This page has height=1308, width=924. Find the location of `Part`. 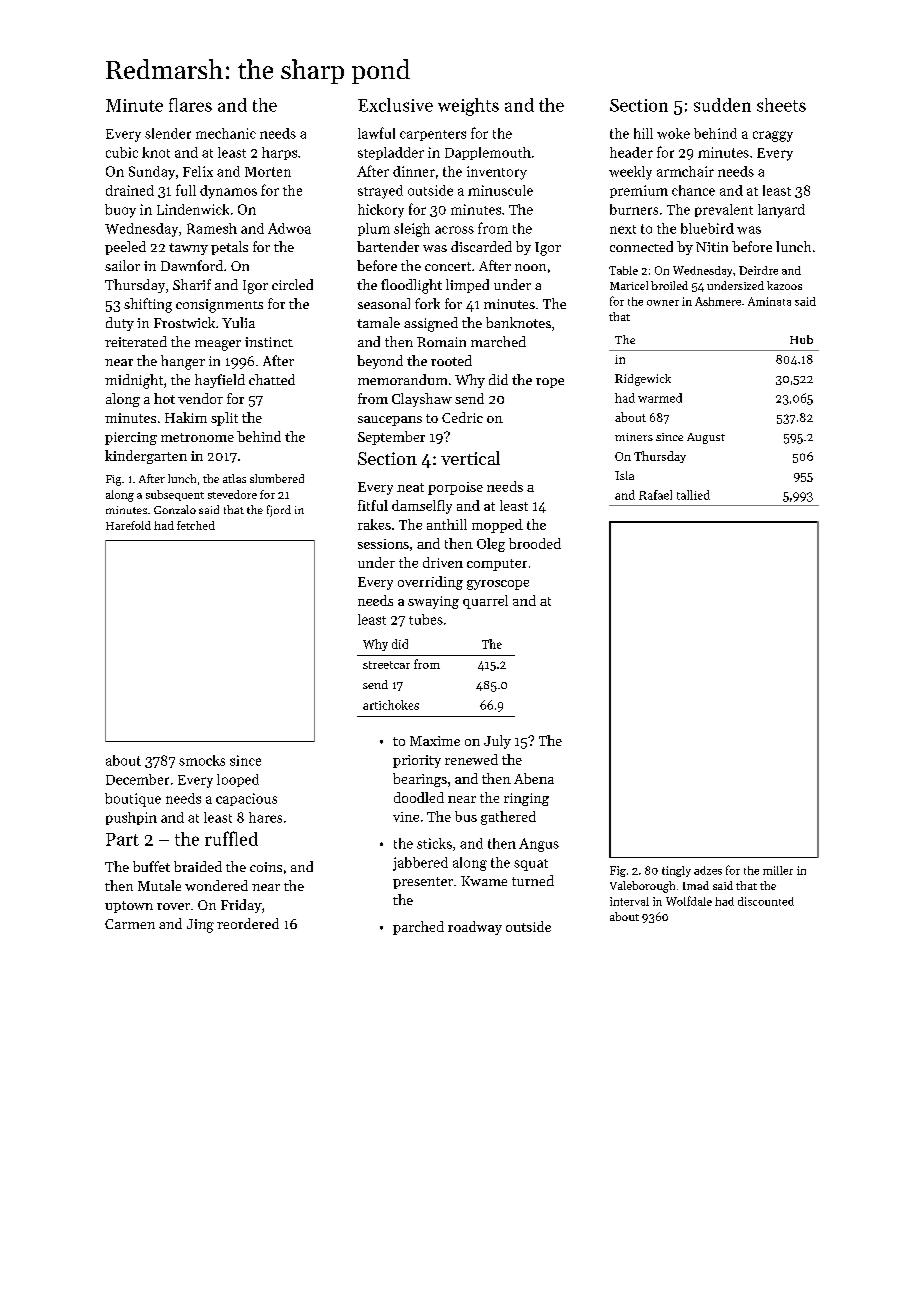

Part is located at coordinates (122, 839).
